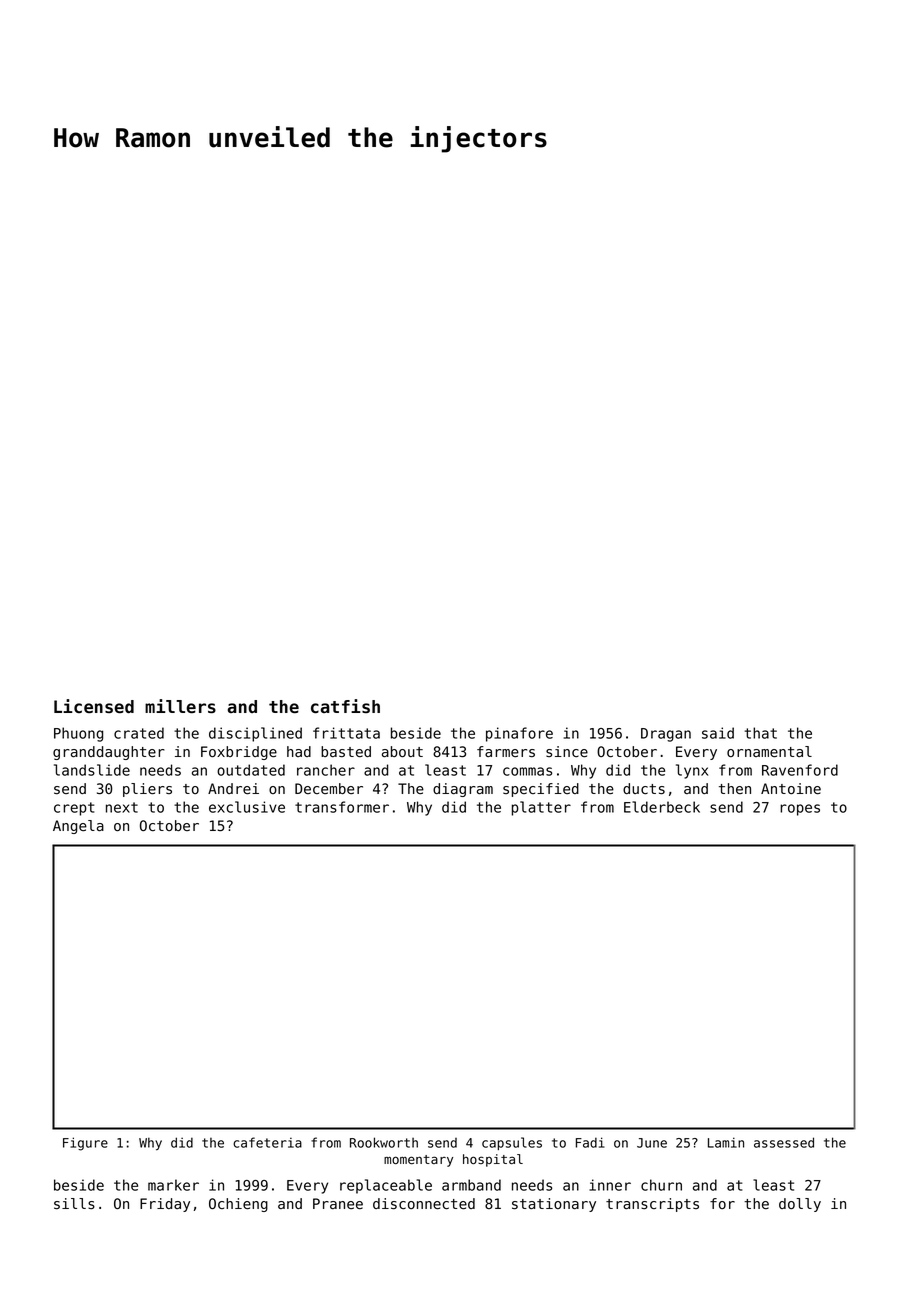 This document has height=1316, width=908. What do you see at coordinates (800, 810) in the document?
I see `ropes` at bounding box center [800, 810].
